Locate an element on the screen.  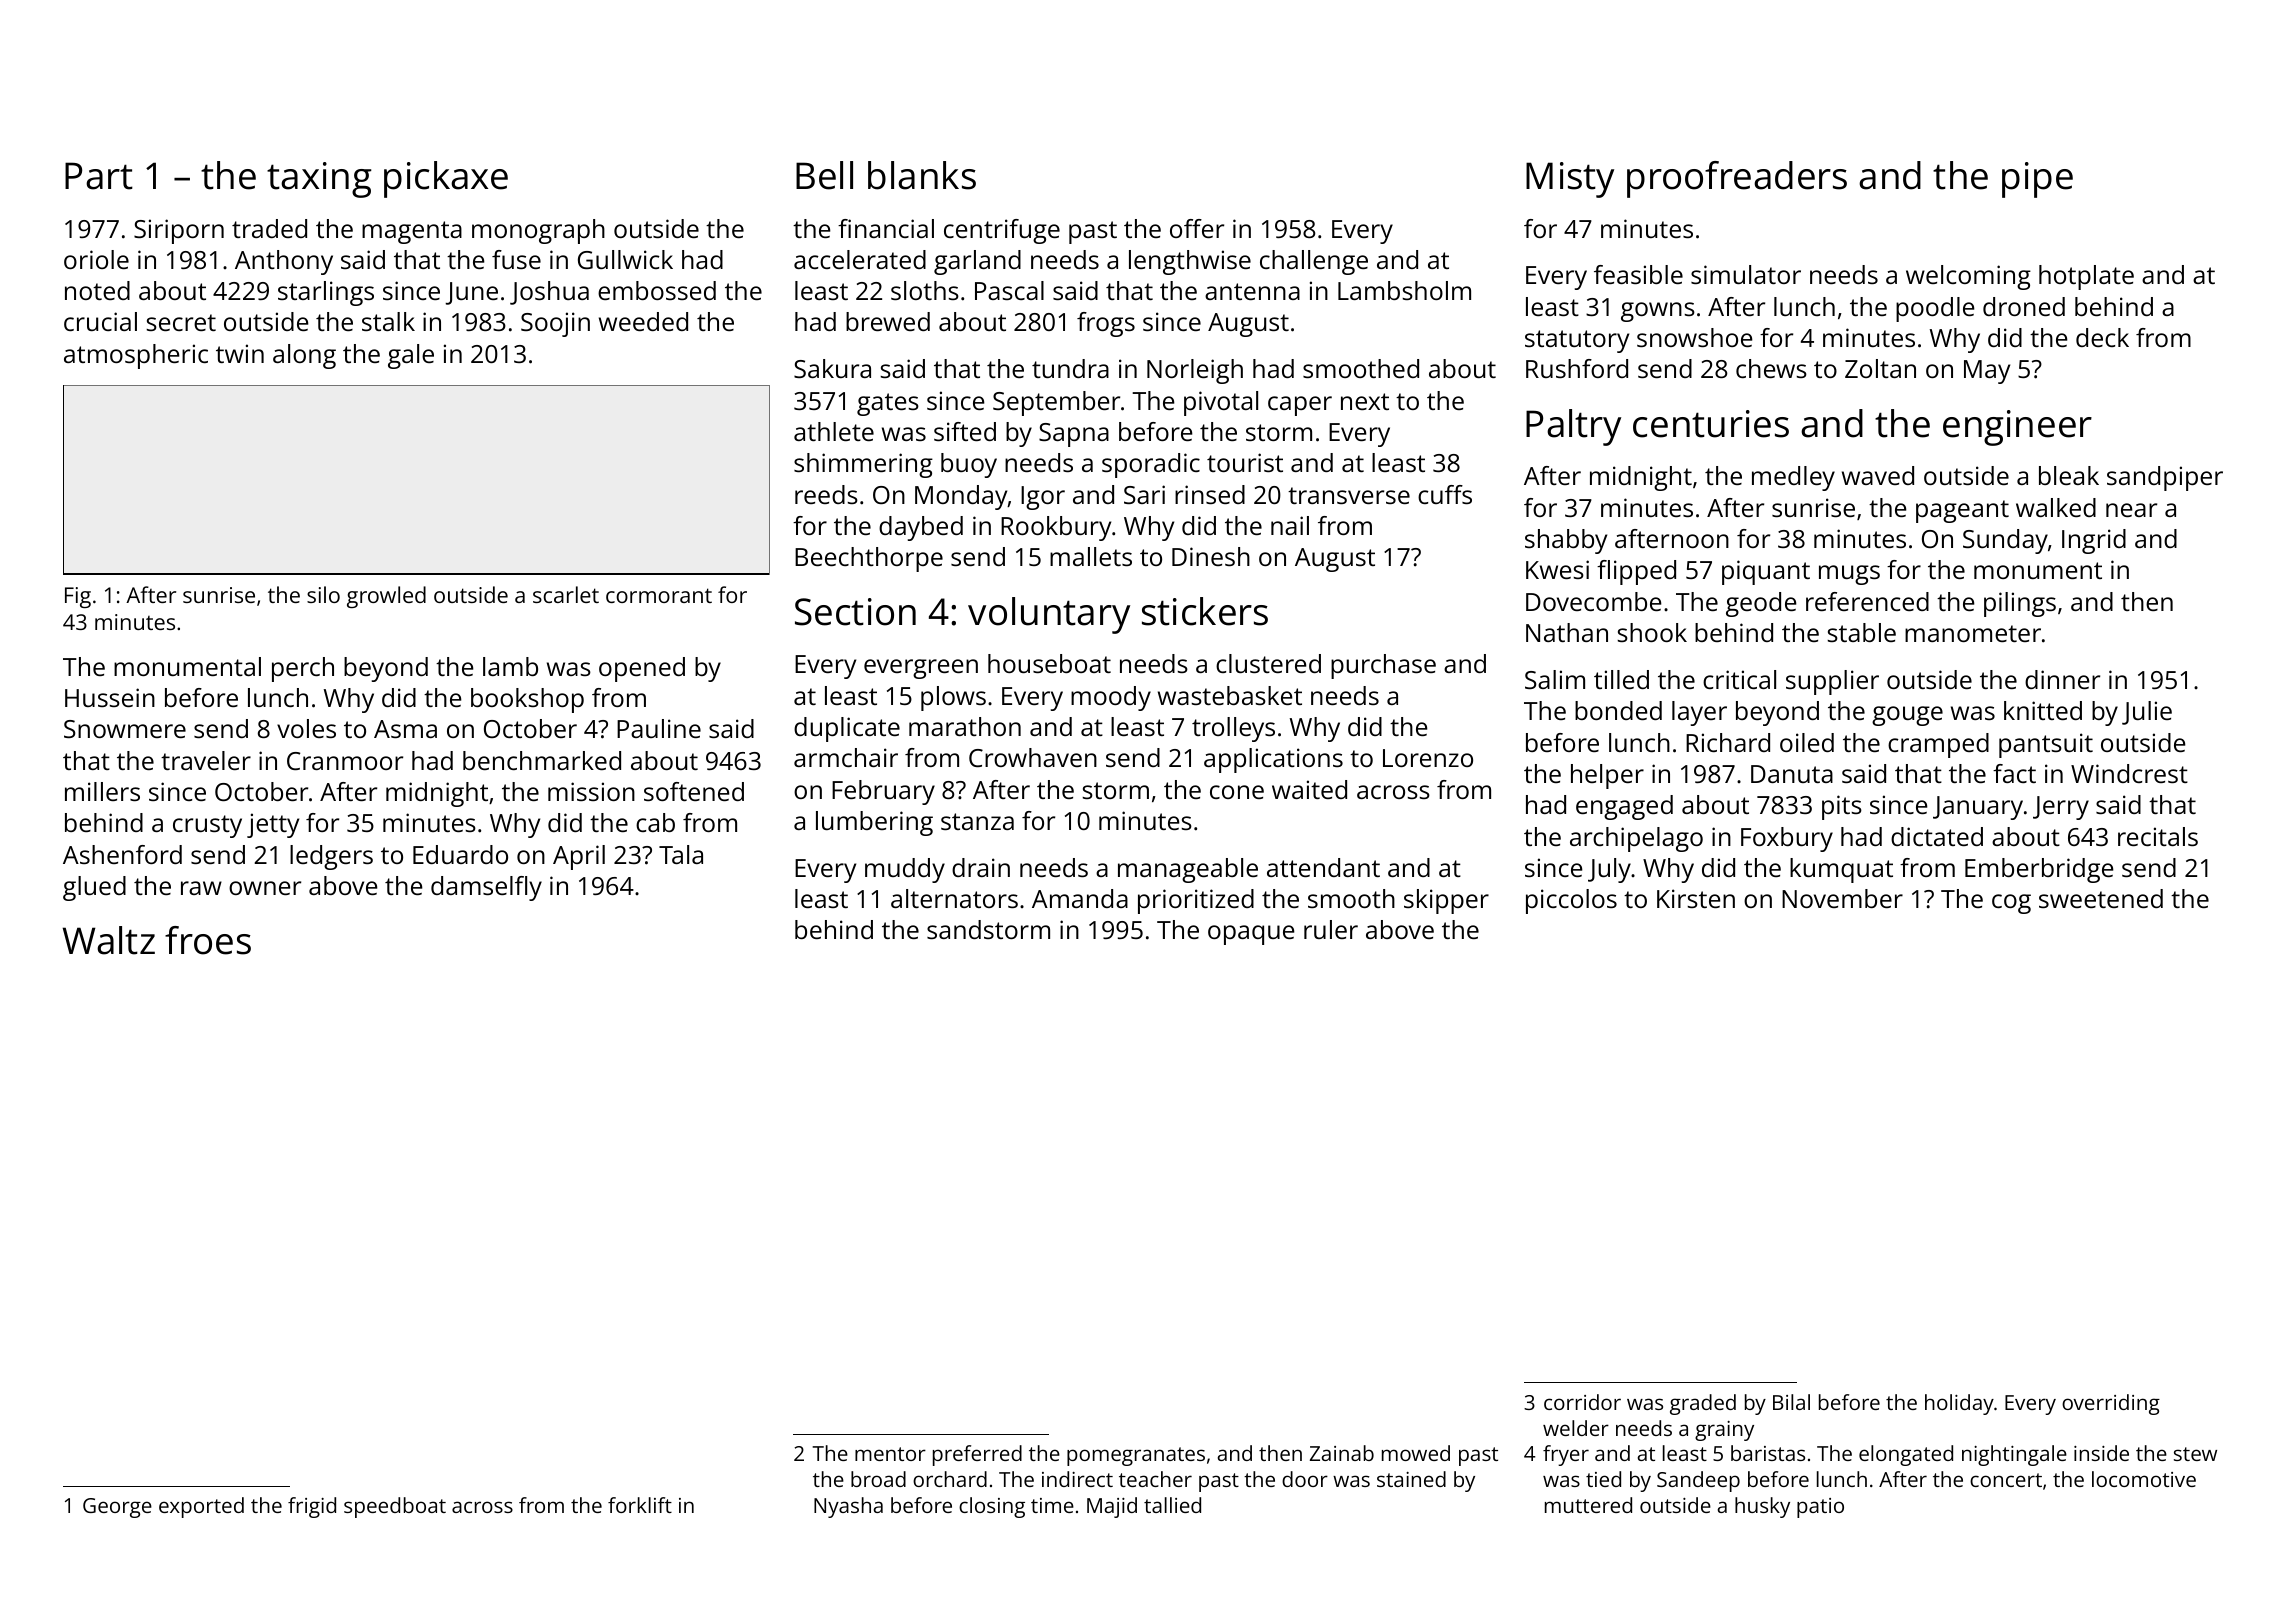
Part is located at coordinates (99, 176).
